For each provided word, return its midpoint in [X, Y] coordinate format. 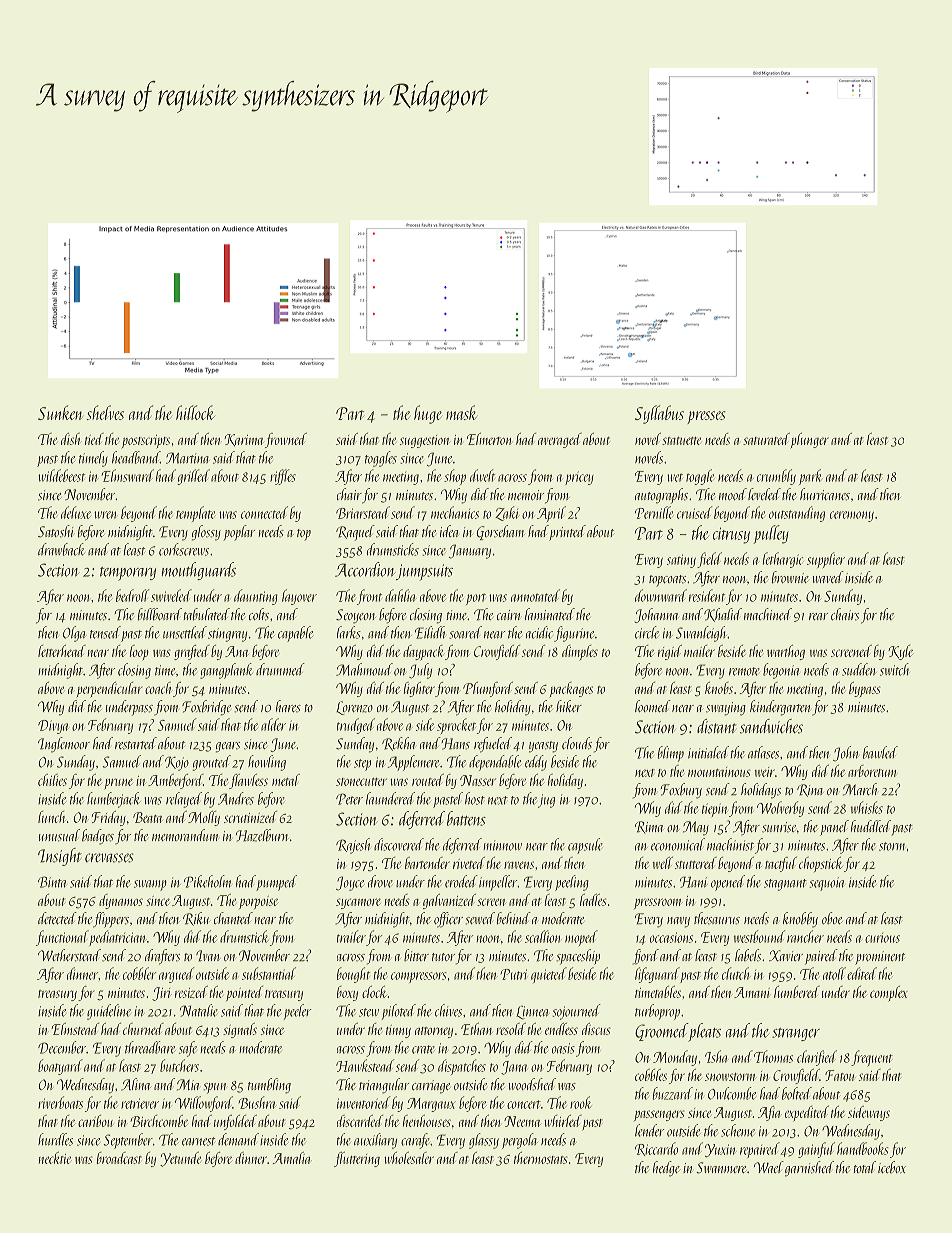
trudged [356, 726]
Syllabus [659, 414]
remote [744, 671]
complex [889, 994]
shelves [105, 412]
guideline [109, 1012]
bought [353, 975]
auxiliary [375, 1141]
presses [706, 417]
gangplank [226, 671]
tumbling [269, 1086]
